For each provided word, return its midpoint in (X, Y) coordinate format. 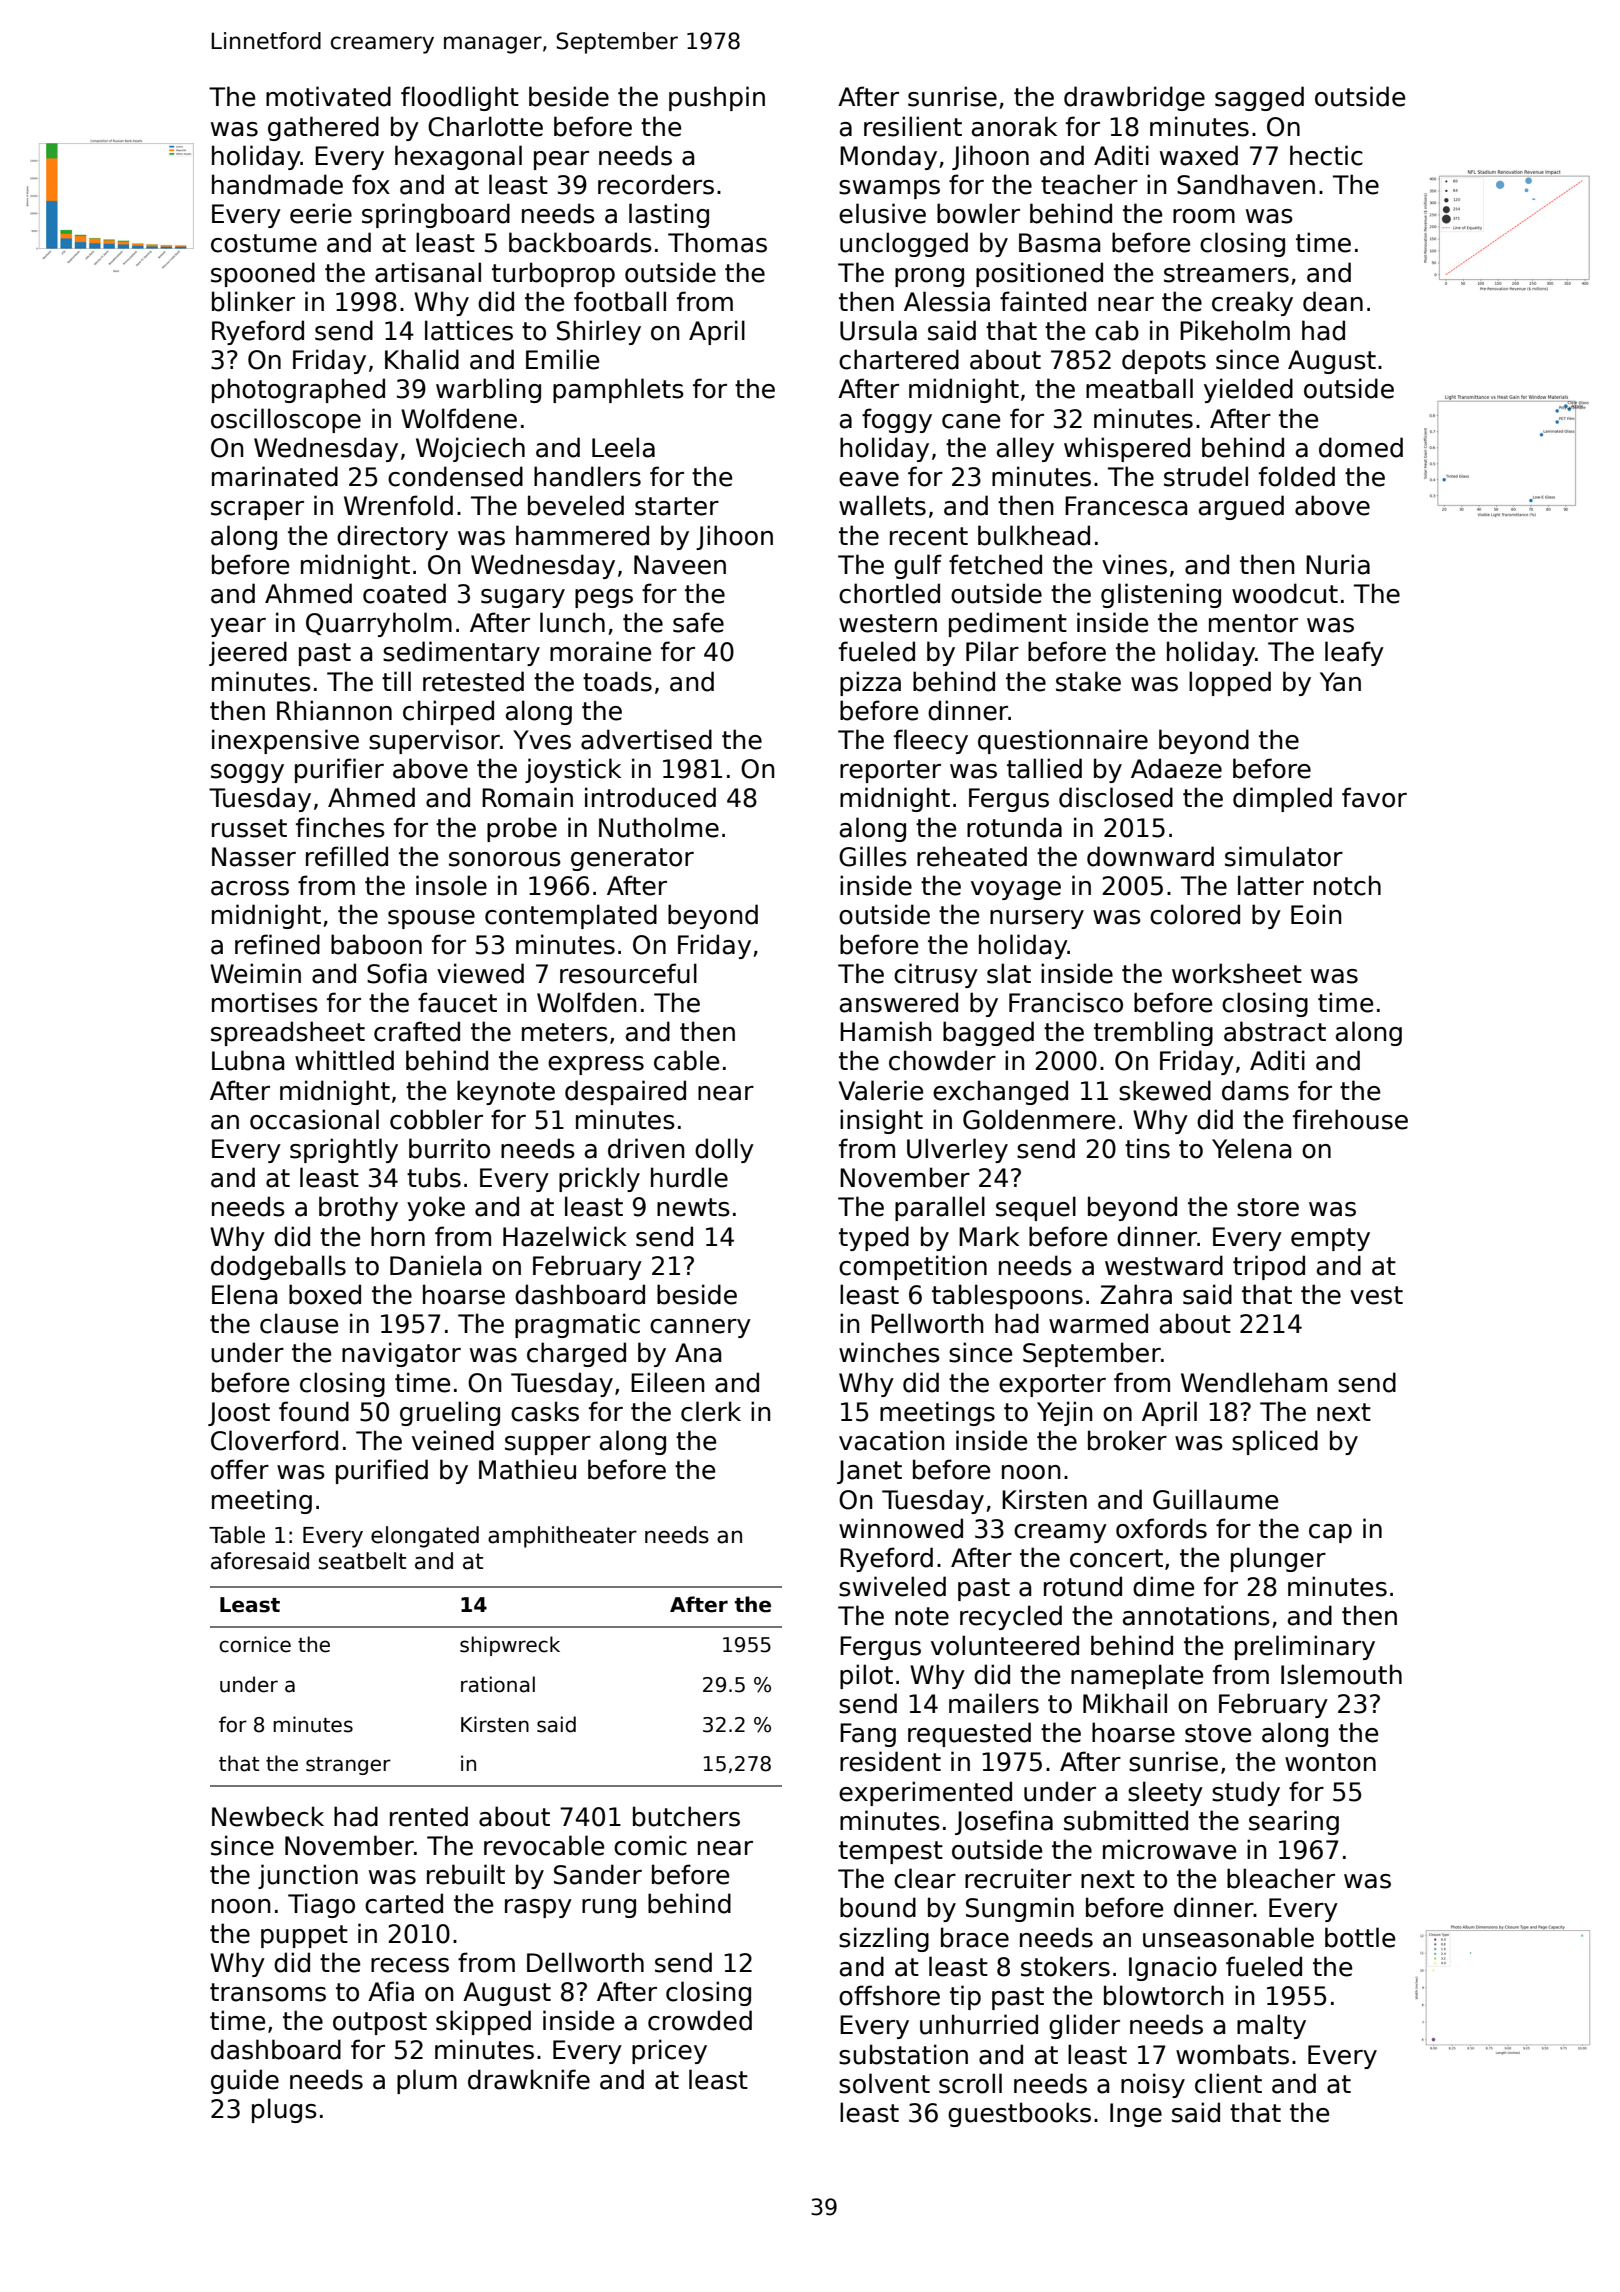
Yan (1340, 682)
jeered (248, 653)
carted (404, 1903)
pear (561, 160)
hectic (1326, 155)
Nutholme (659, 827)
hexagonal (458, 157)
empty (1330, 1239)
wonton (1330, 1762)
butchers (686, 1816)
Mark (989, 1236)
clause (299, 1323)
